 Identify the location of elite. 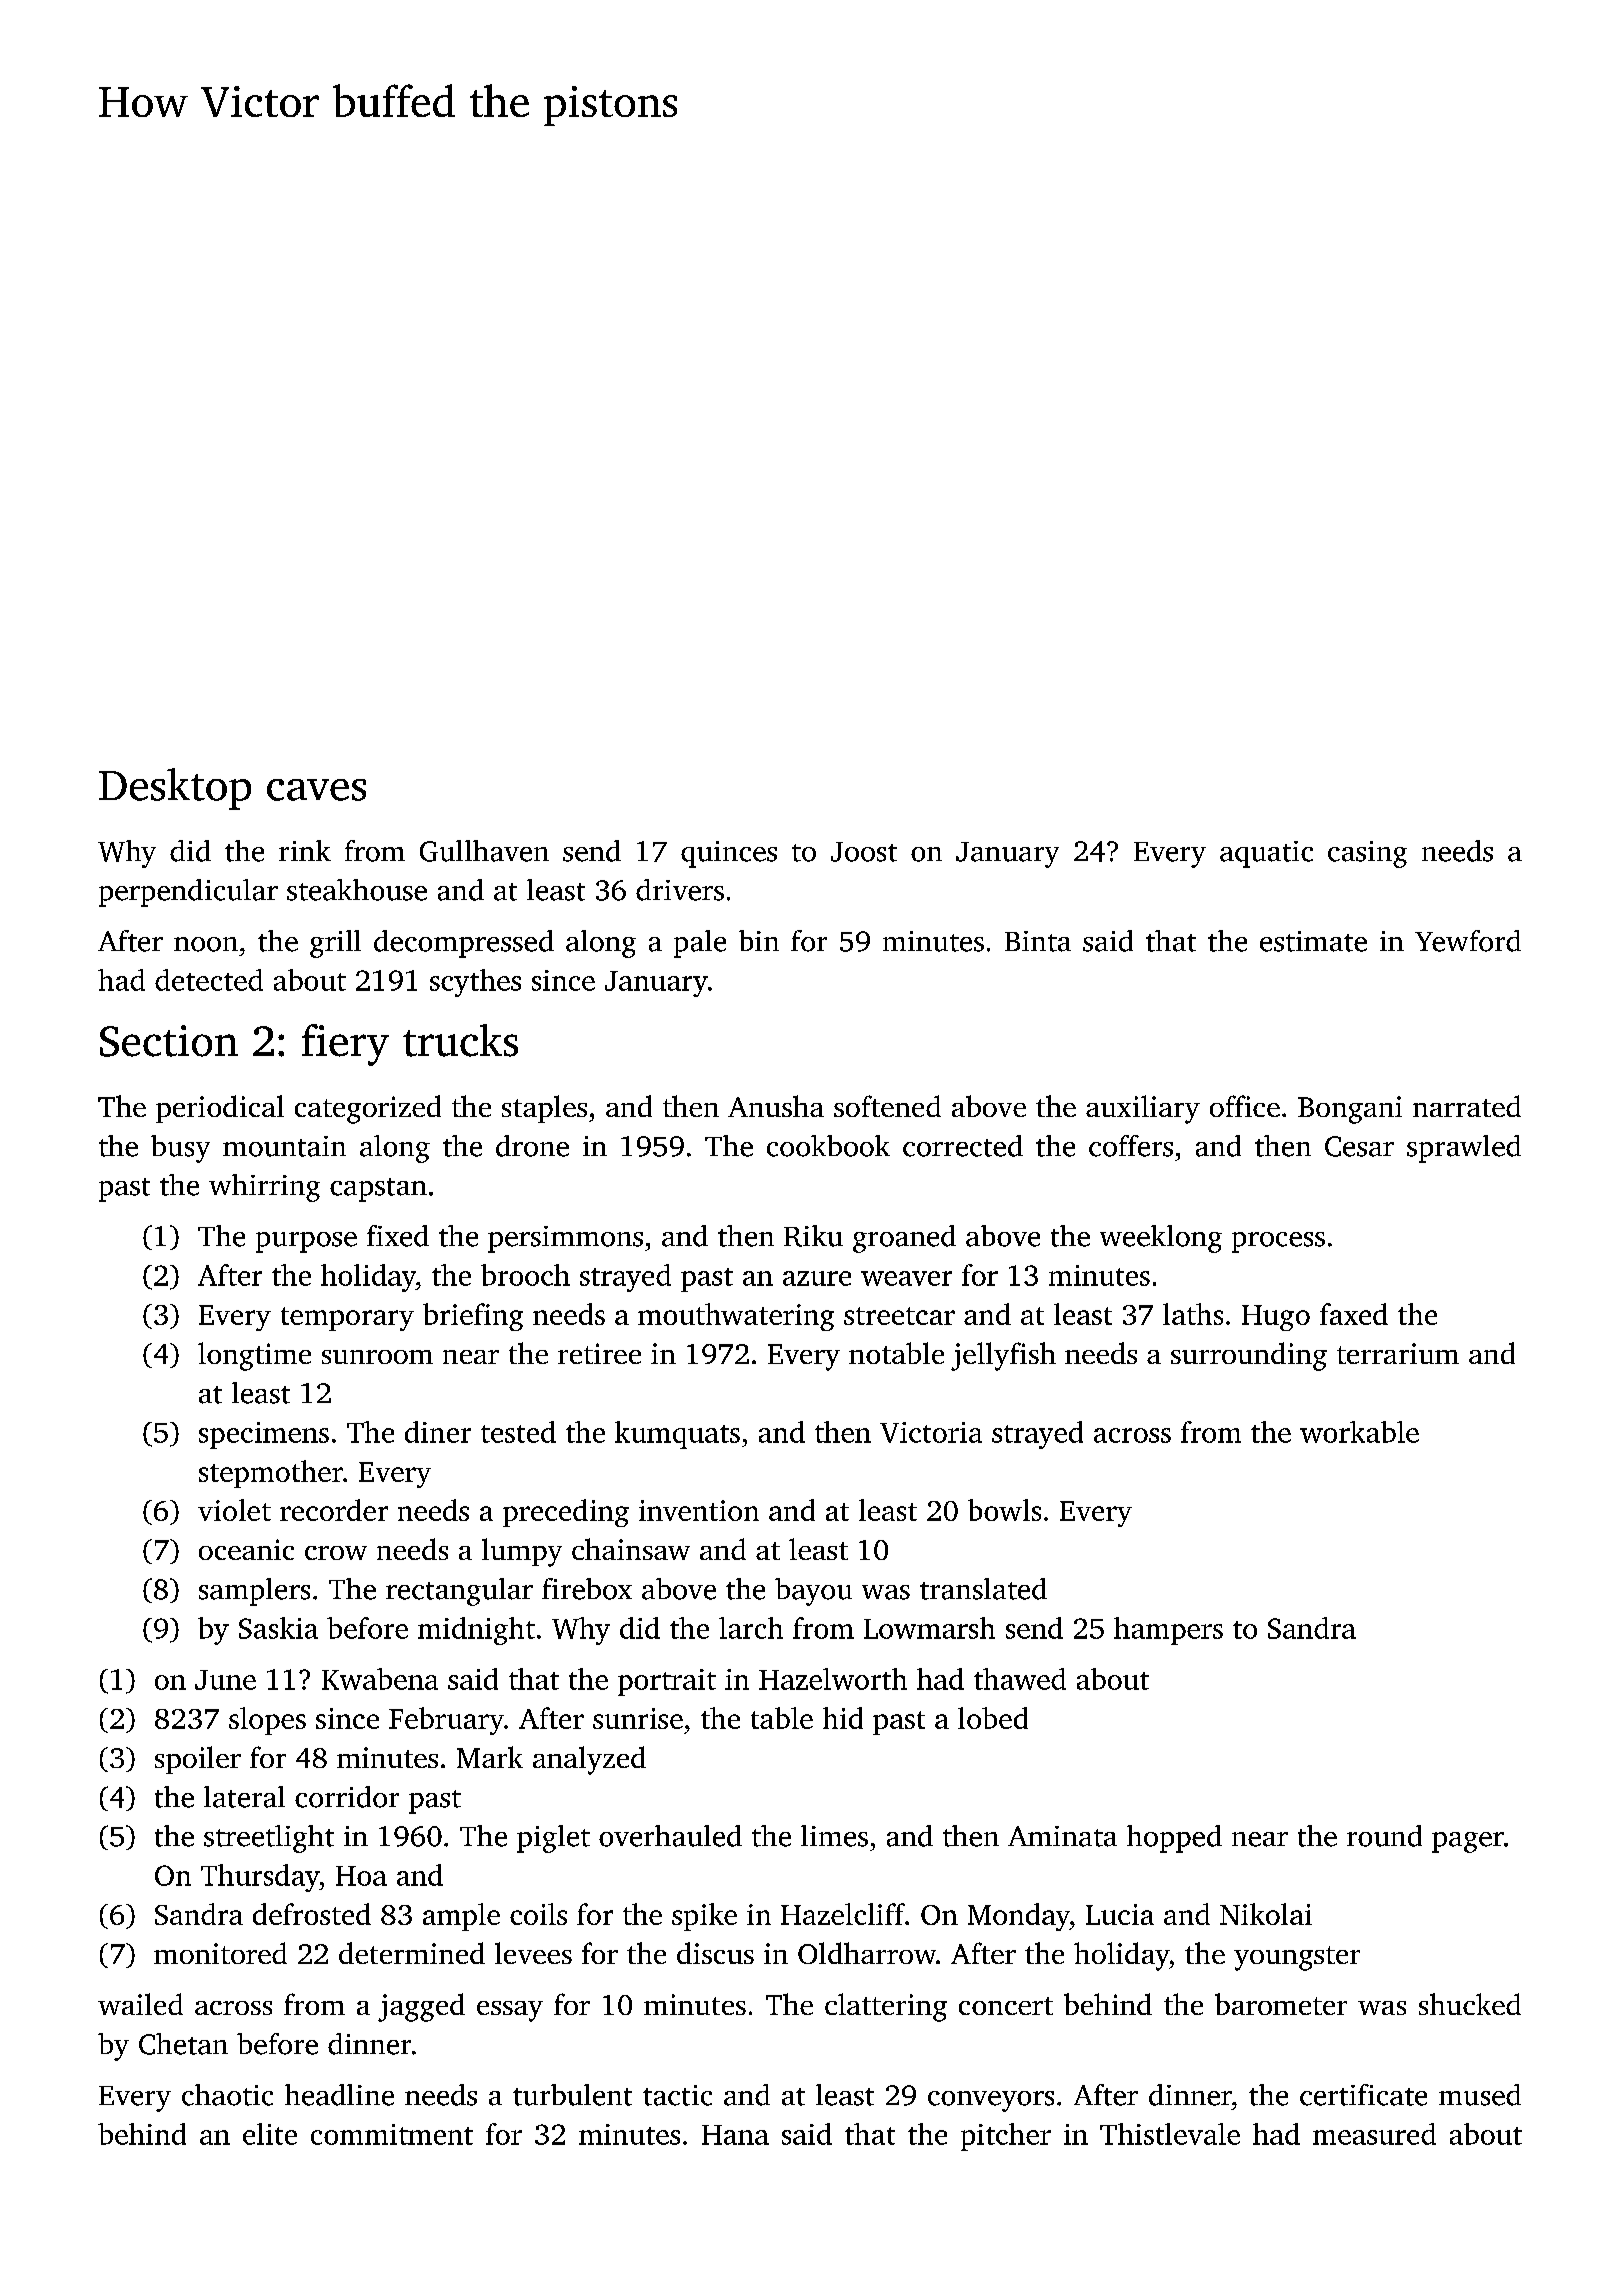
(270, 2134).
